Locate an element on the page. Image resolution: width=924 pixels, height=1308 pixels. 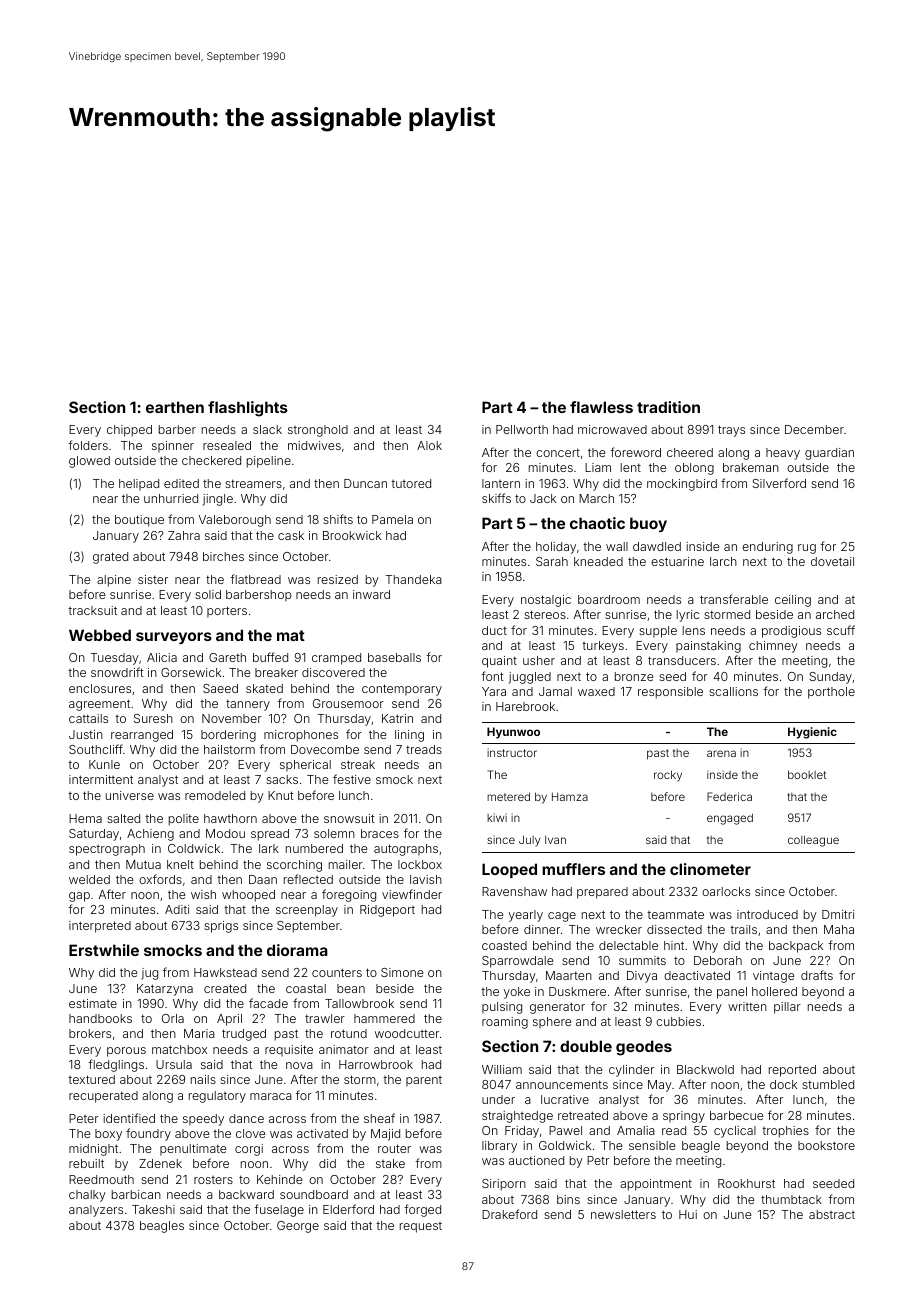
Hui is located at coordinates (688, 1214).
